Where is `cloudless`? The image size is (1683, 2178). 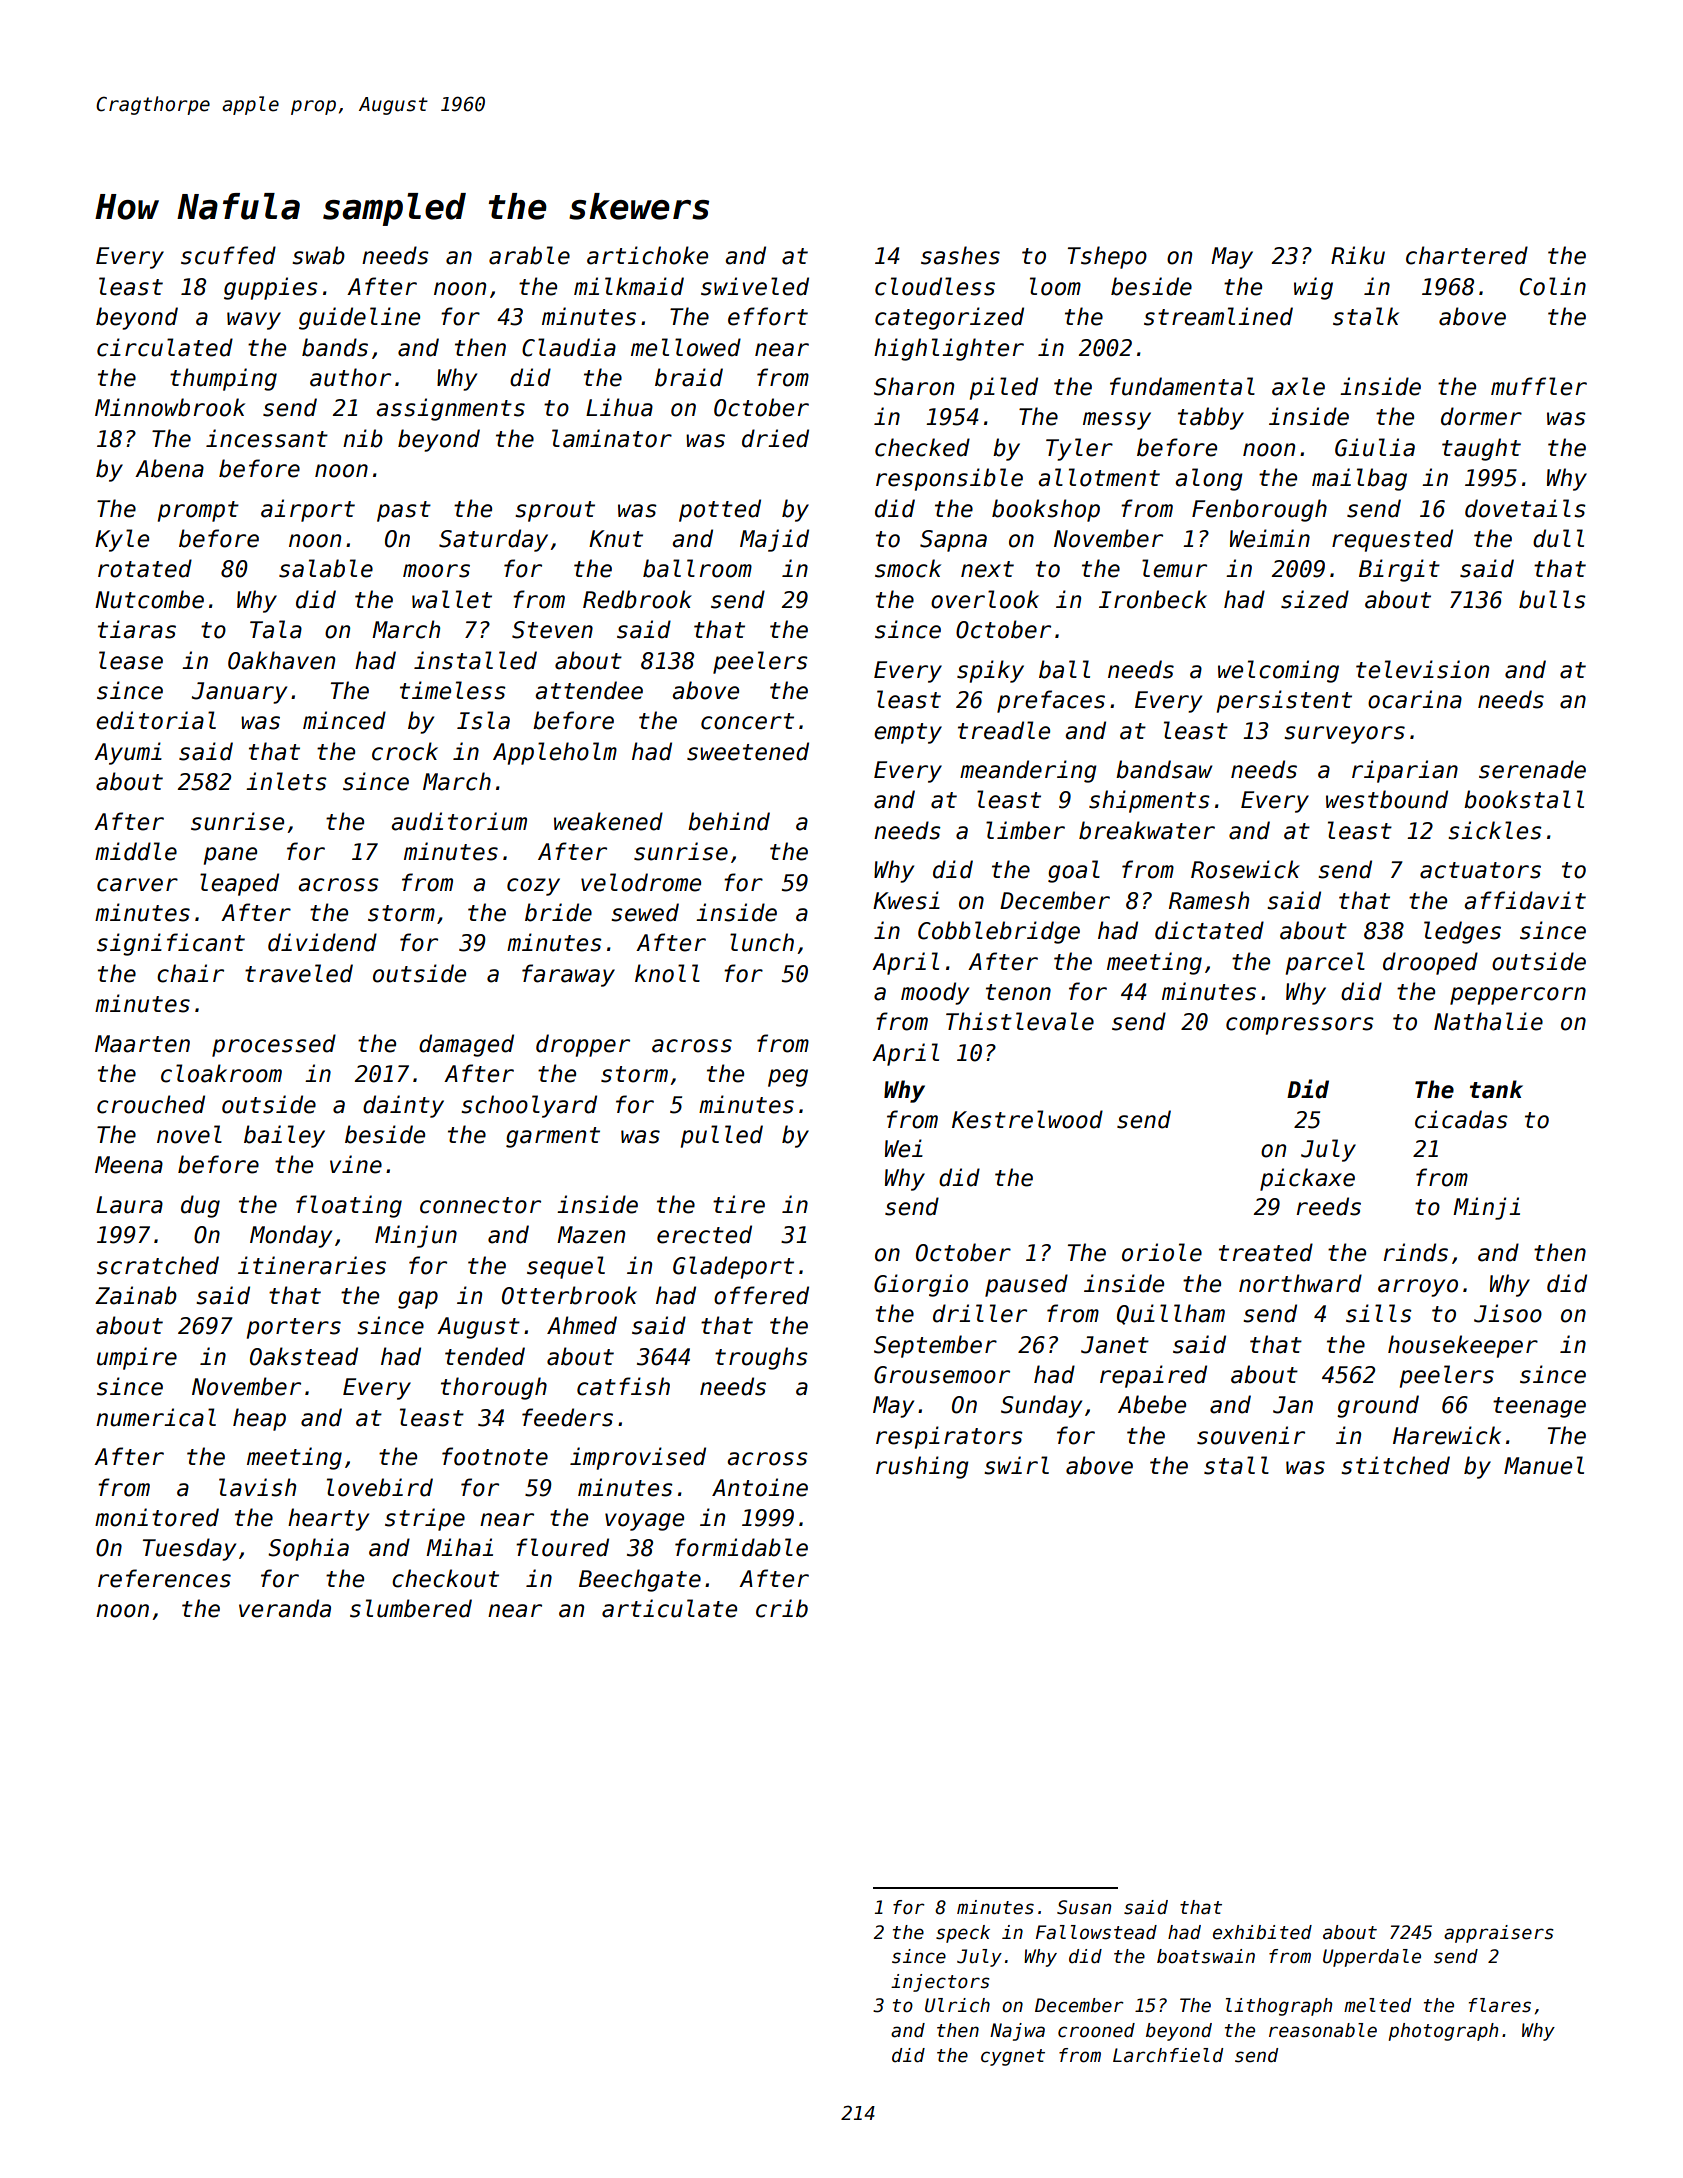 cloudless is located at coordinates (935, 286).
